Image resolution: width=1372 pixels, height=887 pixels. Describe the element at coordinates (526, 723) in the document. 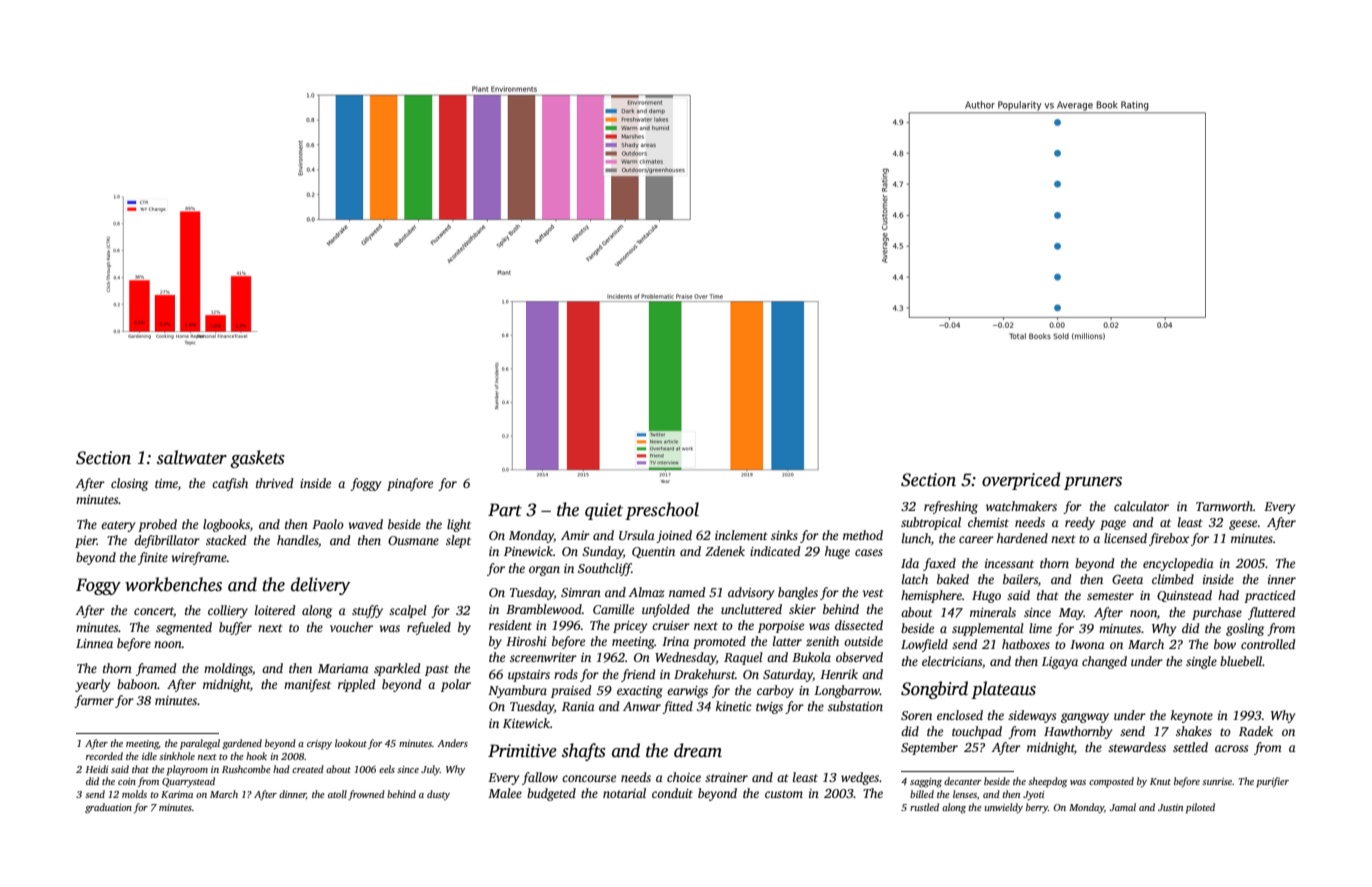

I see `Kitewick` at that location.
